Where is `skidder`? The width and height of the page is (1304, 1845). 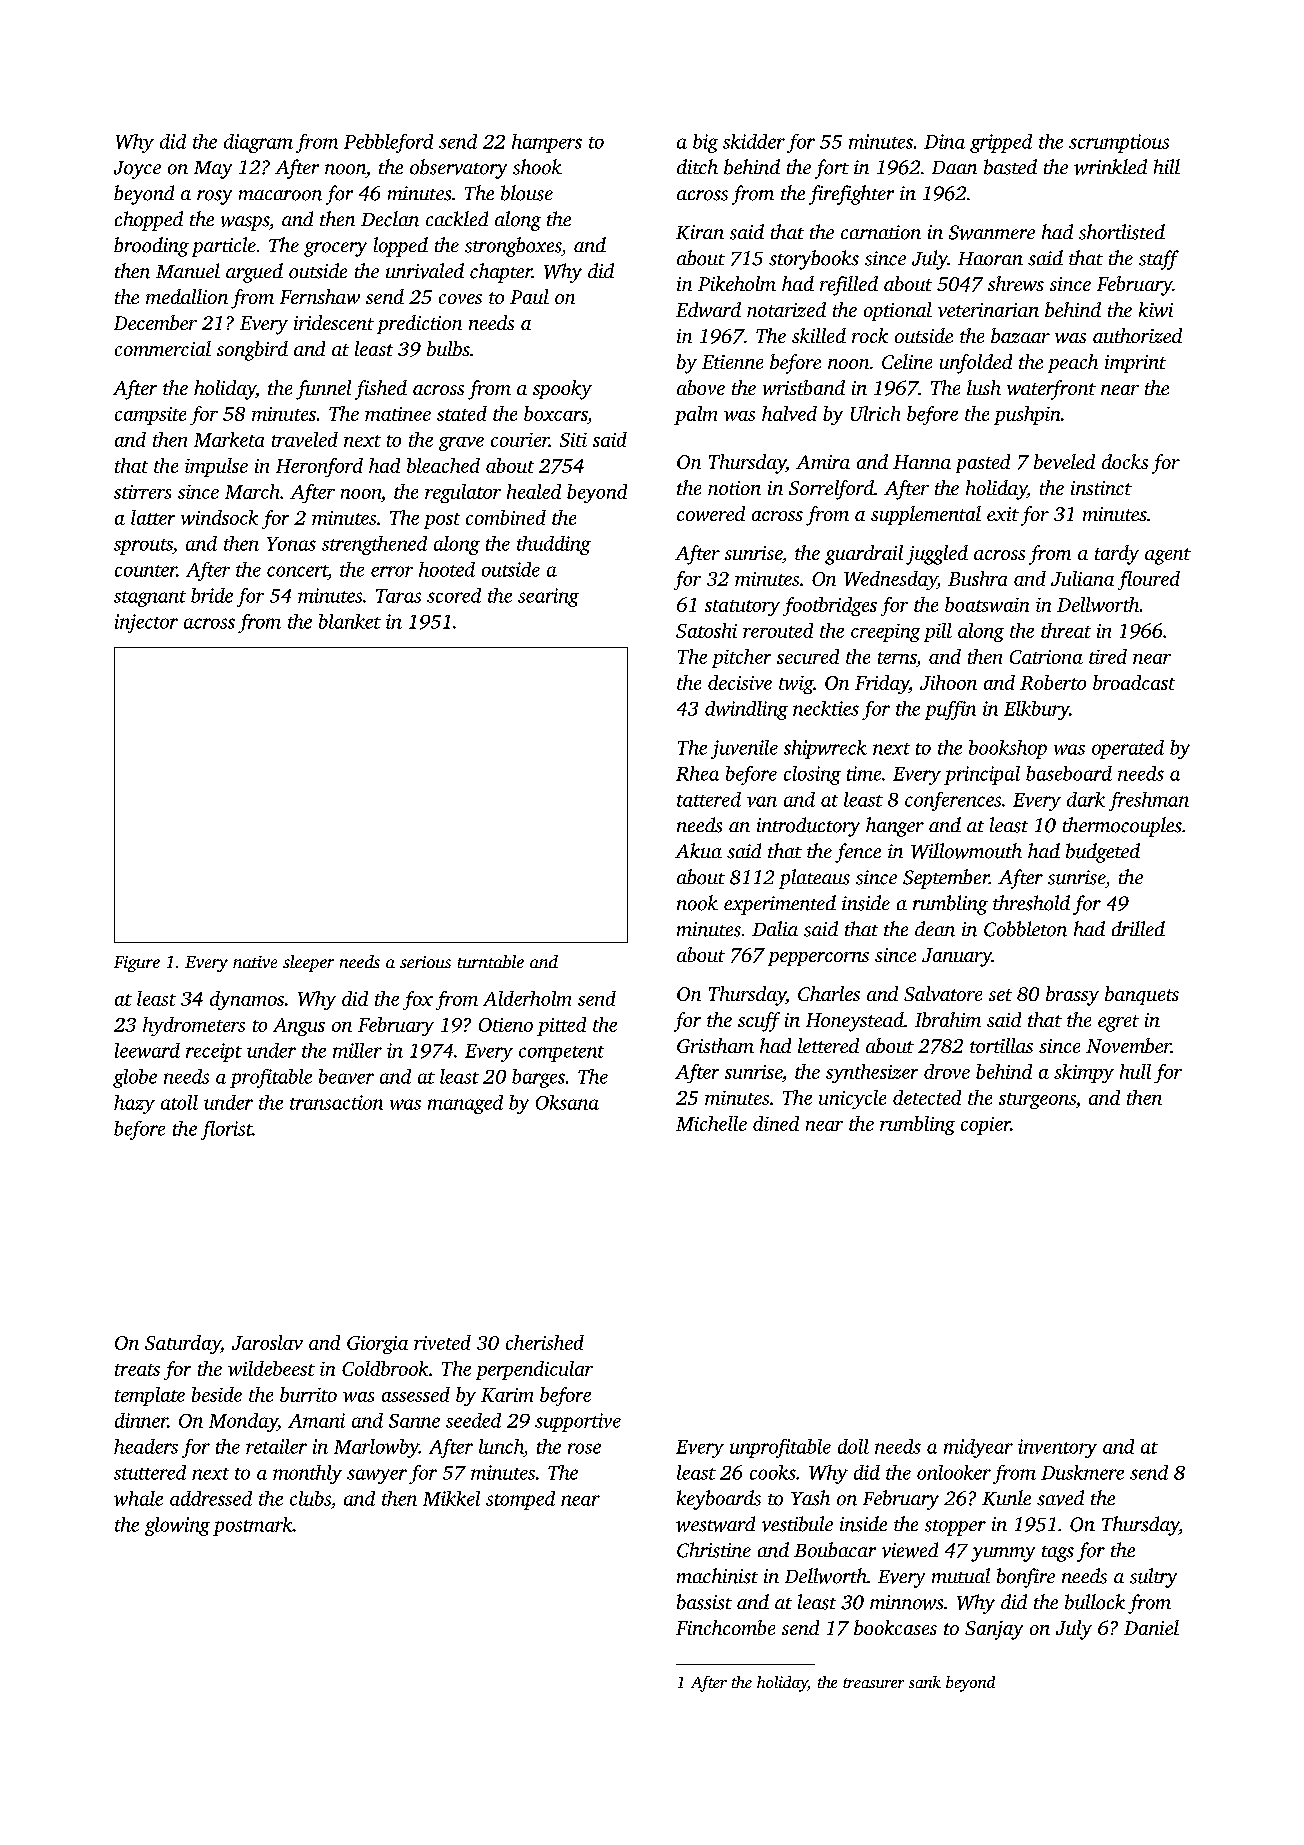 skidder is located at coordinates (754, 141).
